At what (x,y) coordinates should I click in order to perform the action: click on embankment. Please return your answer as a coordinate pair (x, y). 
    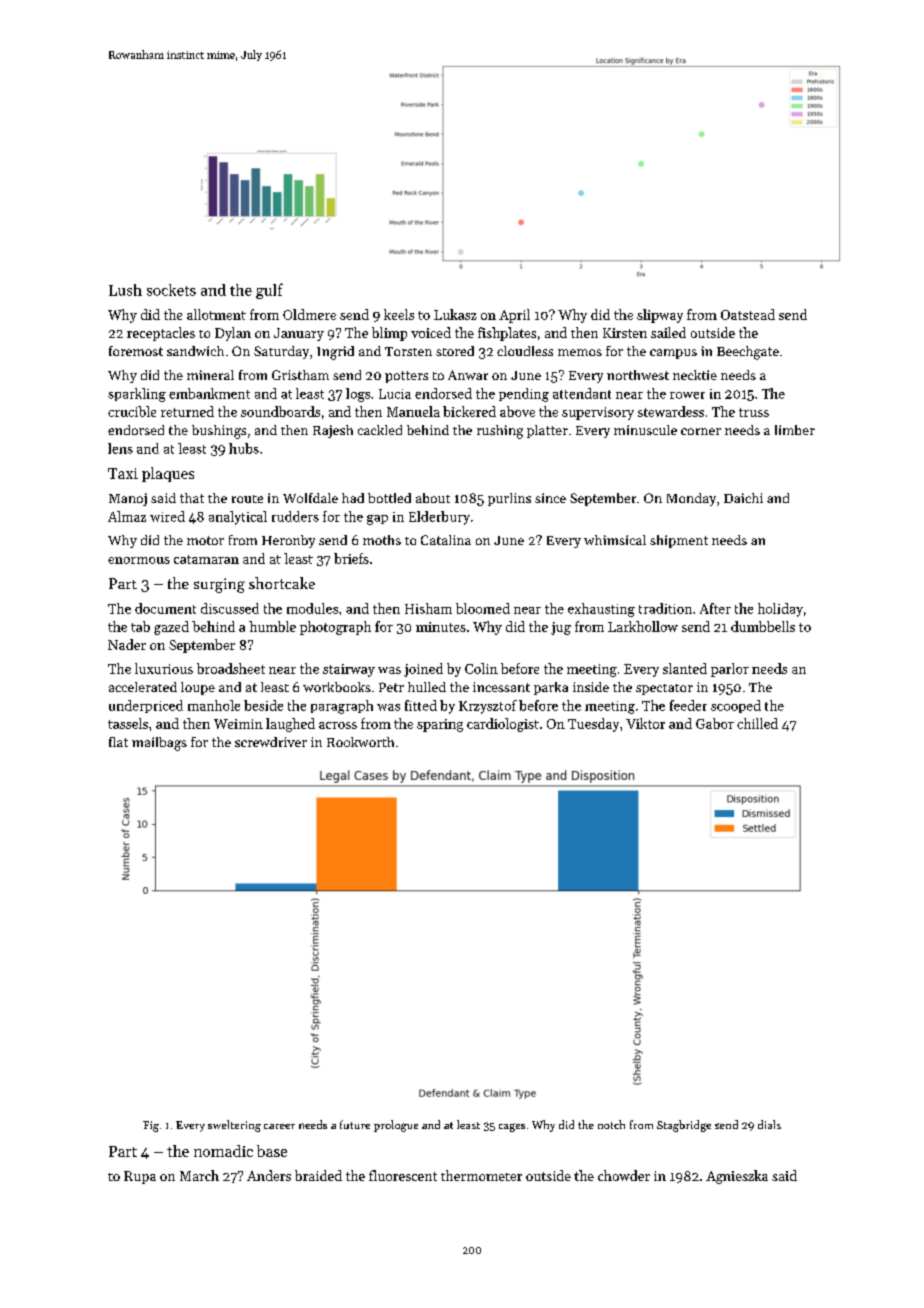
    Looking at the image, I should click on (209, 393).
